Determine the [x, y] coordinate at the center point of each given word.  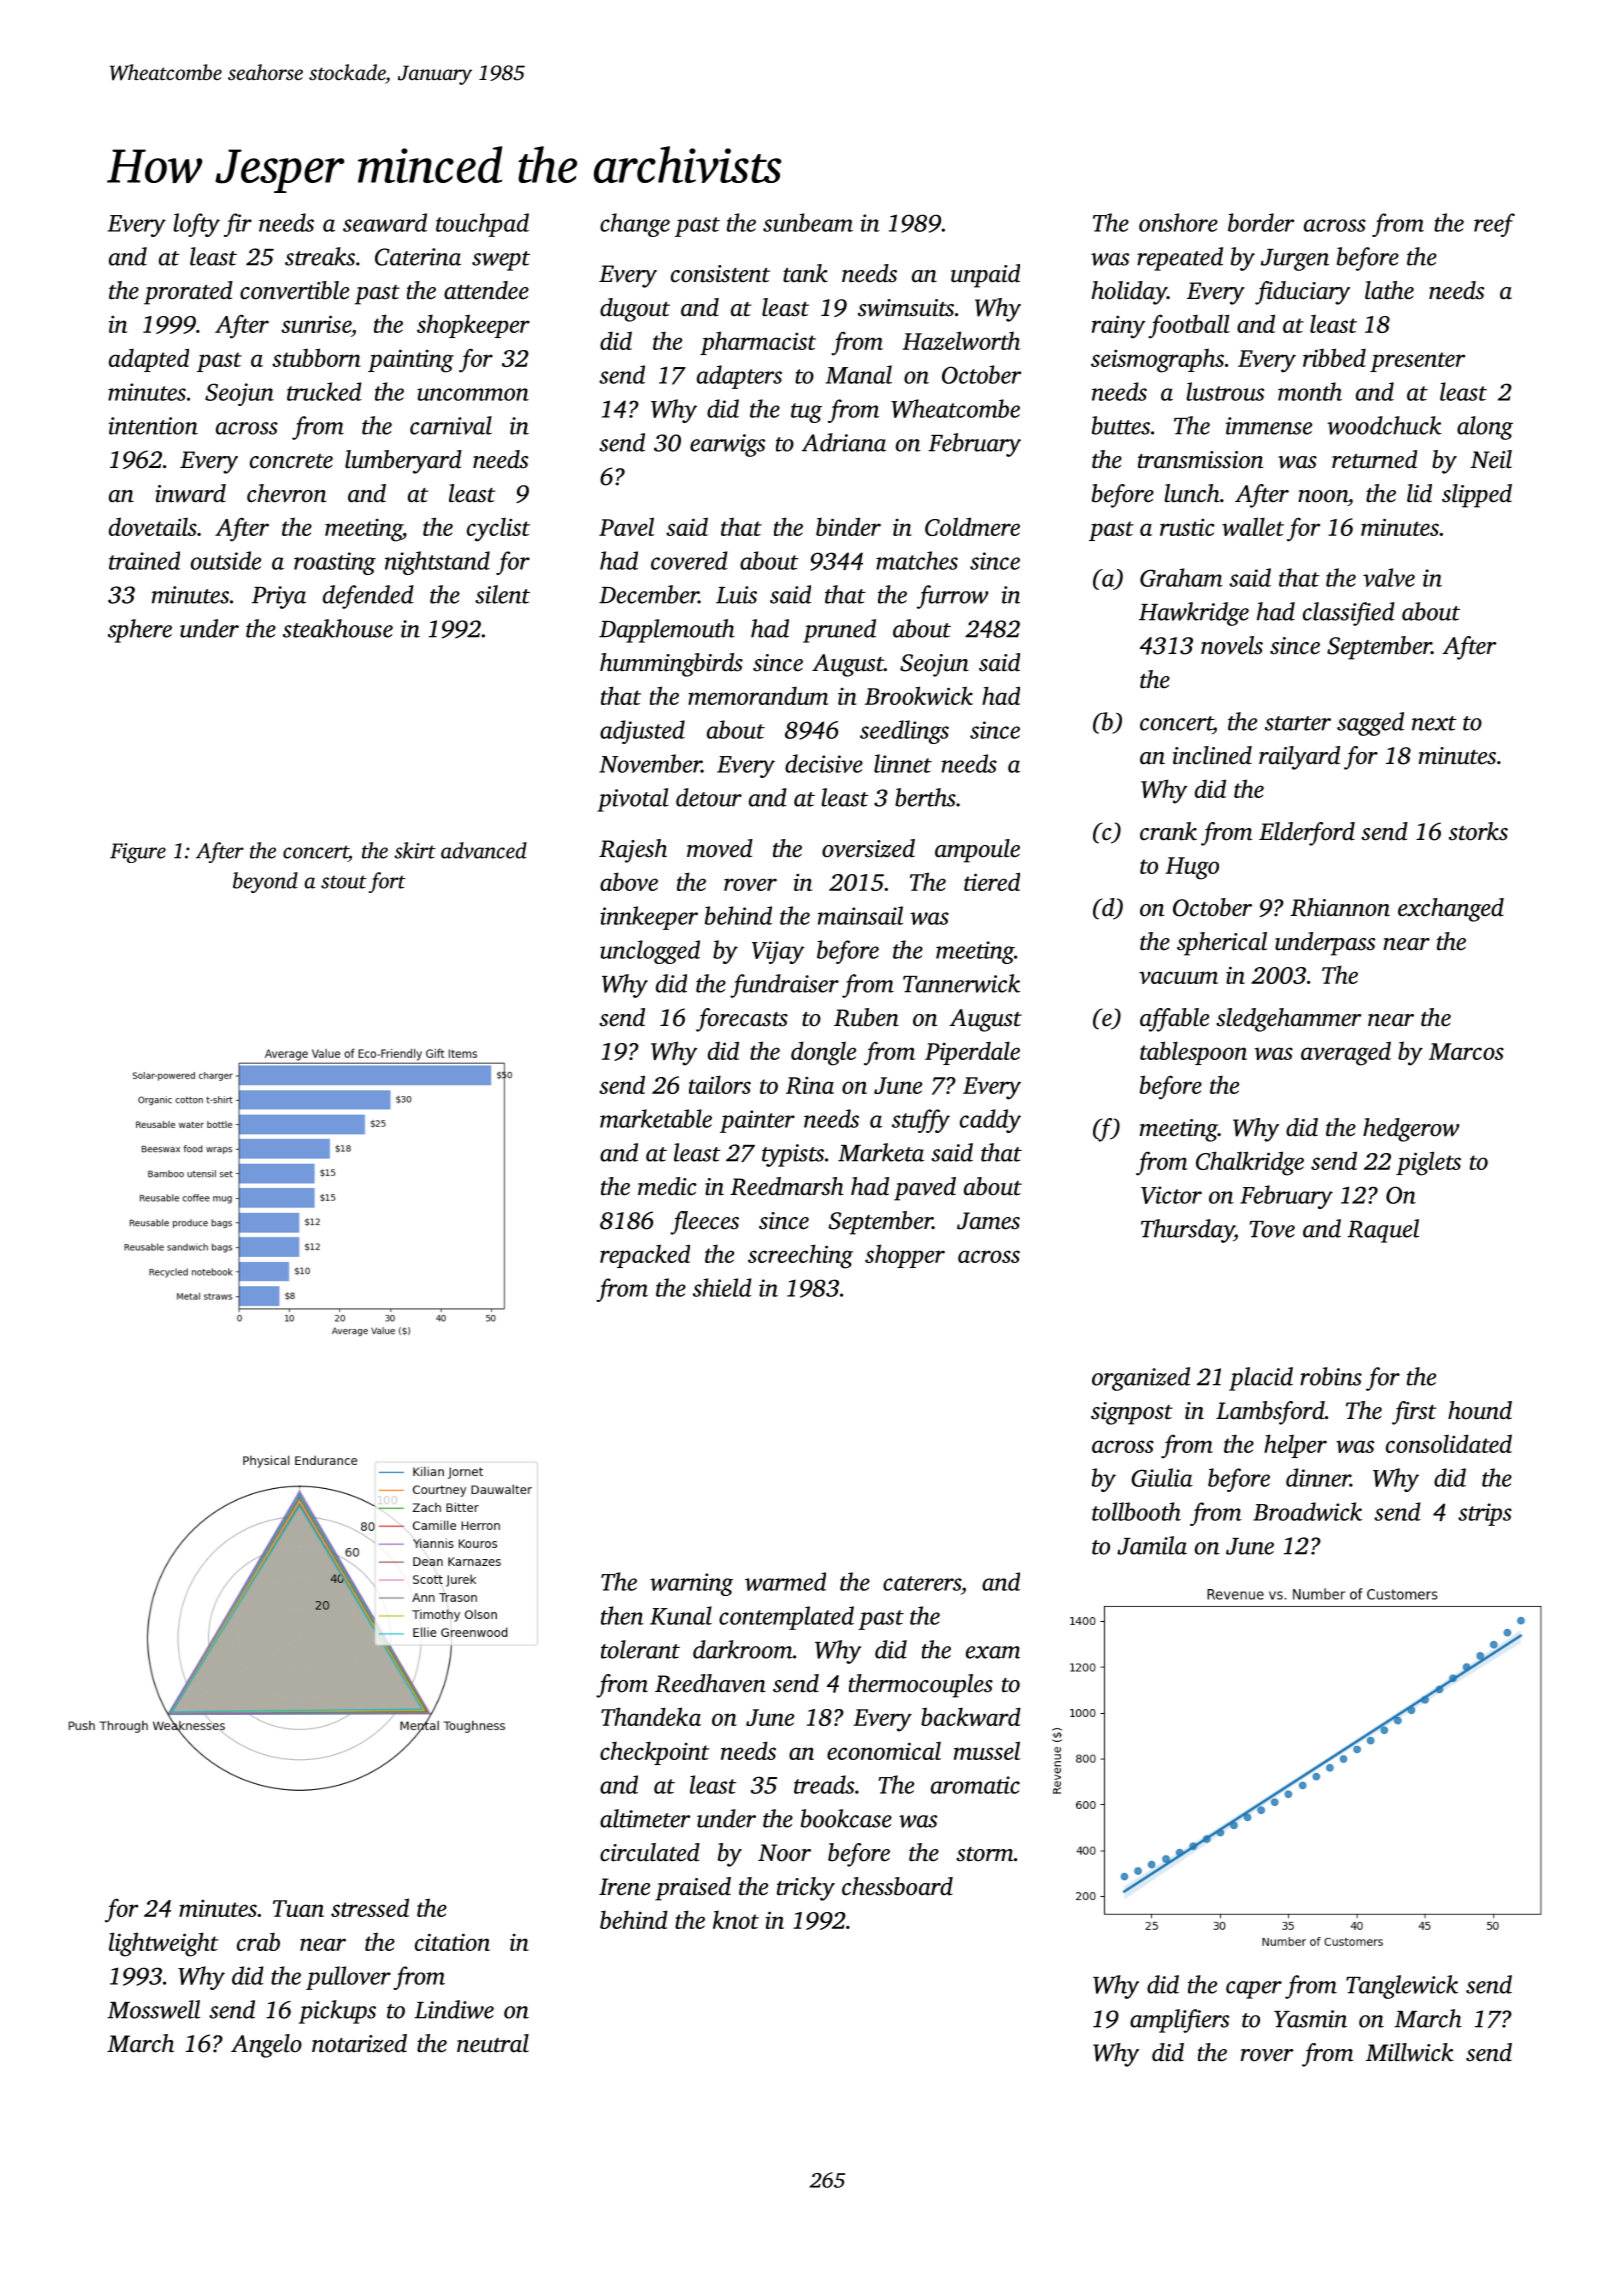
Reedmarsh [787, 1186]
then [622, 1615]
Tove [1272, 1229]
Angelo [266, 2046]
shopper [905, 1256]
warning [691, 1584]
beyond [265, 882]
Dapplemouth [667, 631]
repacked [645, 1256]
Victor [1171, 1195]
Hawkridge [1194, 614]
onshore [1178, 222]
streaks [320, 256]
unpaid [985, 276]
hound [1480, 1410]
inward [191, 493]
